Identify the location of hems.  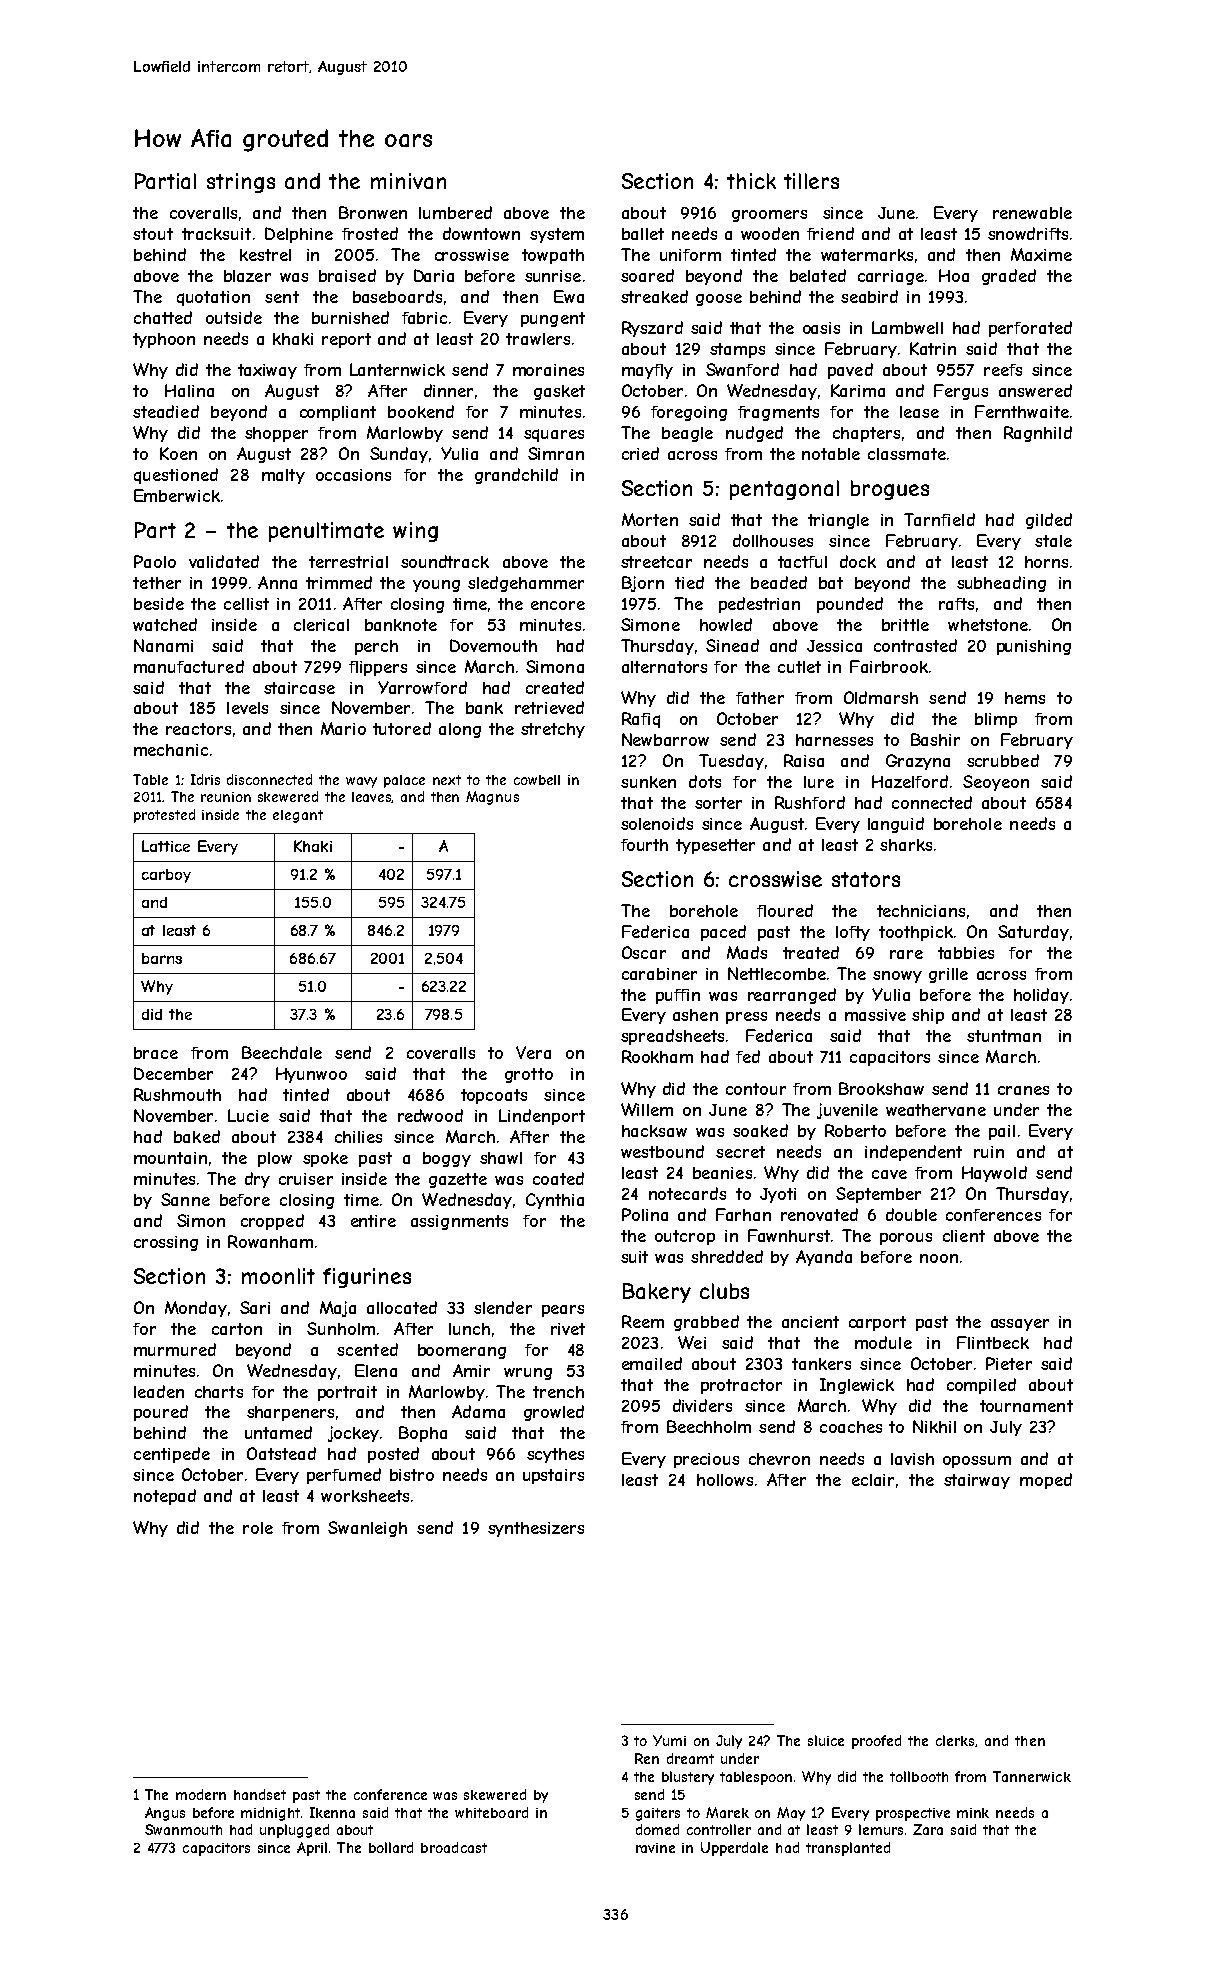
(1025, 698).
